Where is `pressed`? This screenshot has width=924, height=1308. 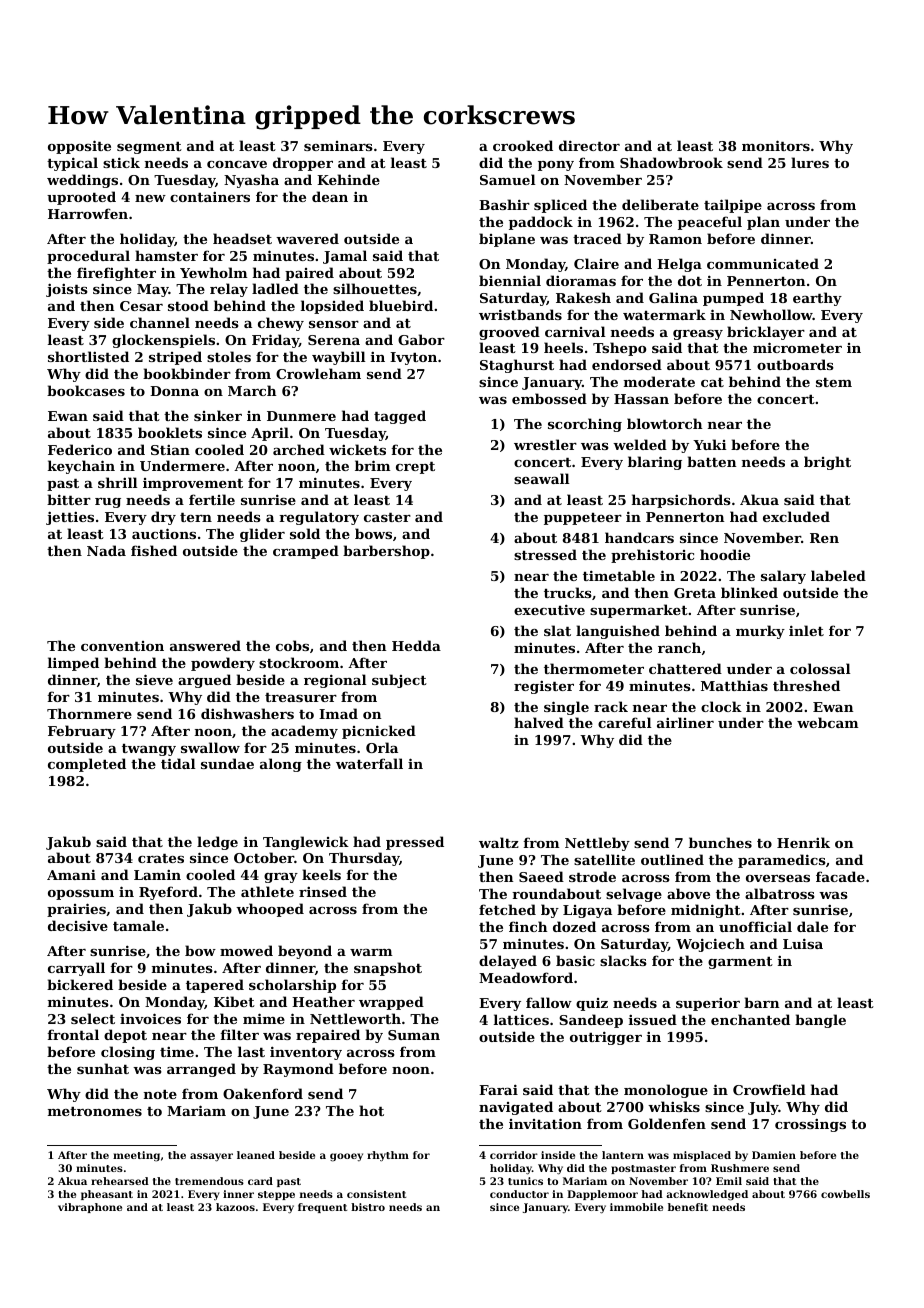
pressed is located at coordinates (415, 843).
